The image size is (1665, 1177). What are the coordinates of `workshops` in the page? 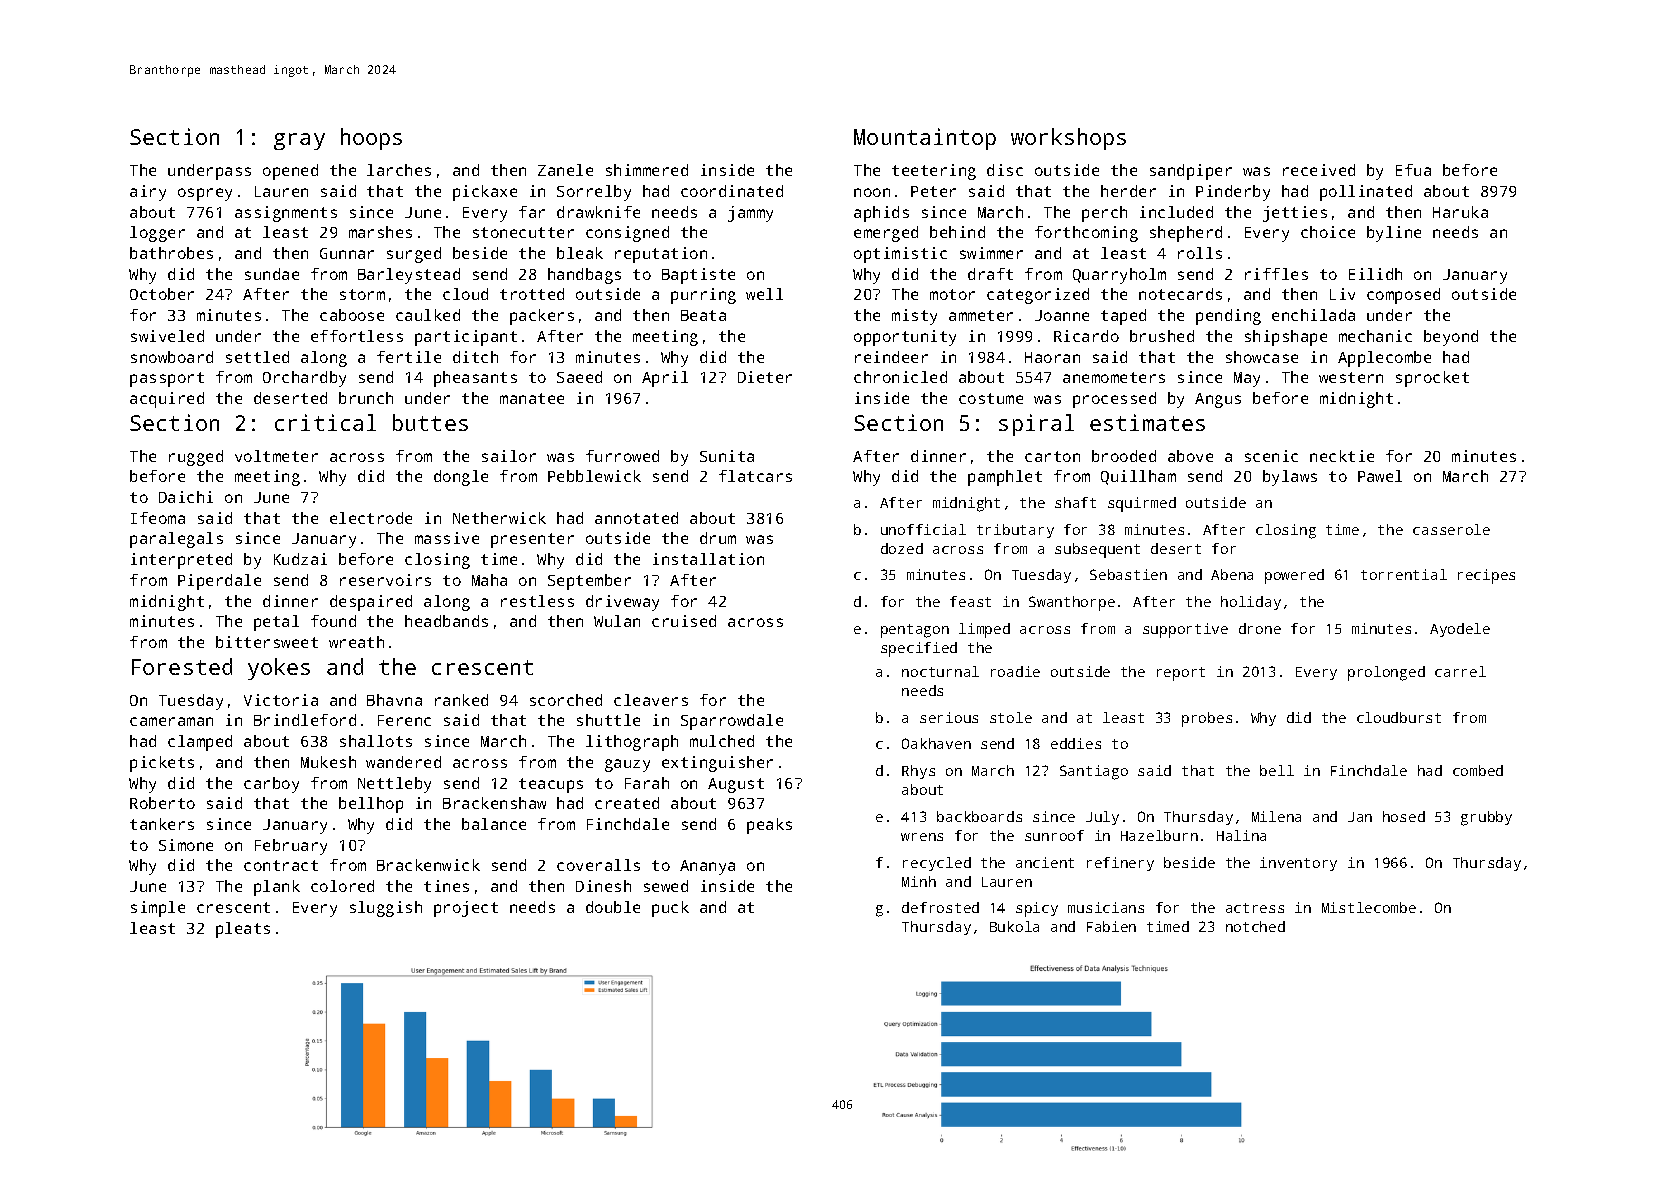 It's located at (1068, 139).
